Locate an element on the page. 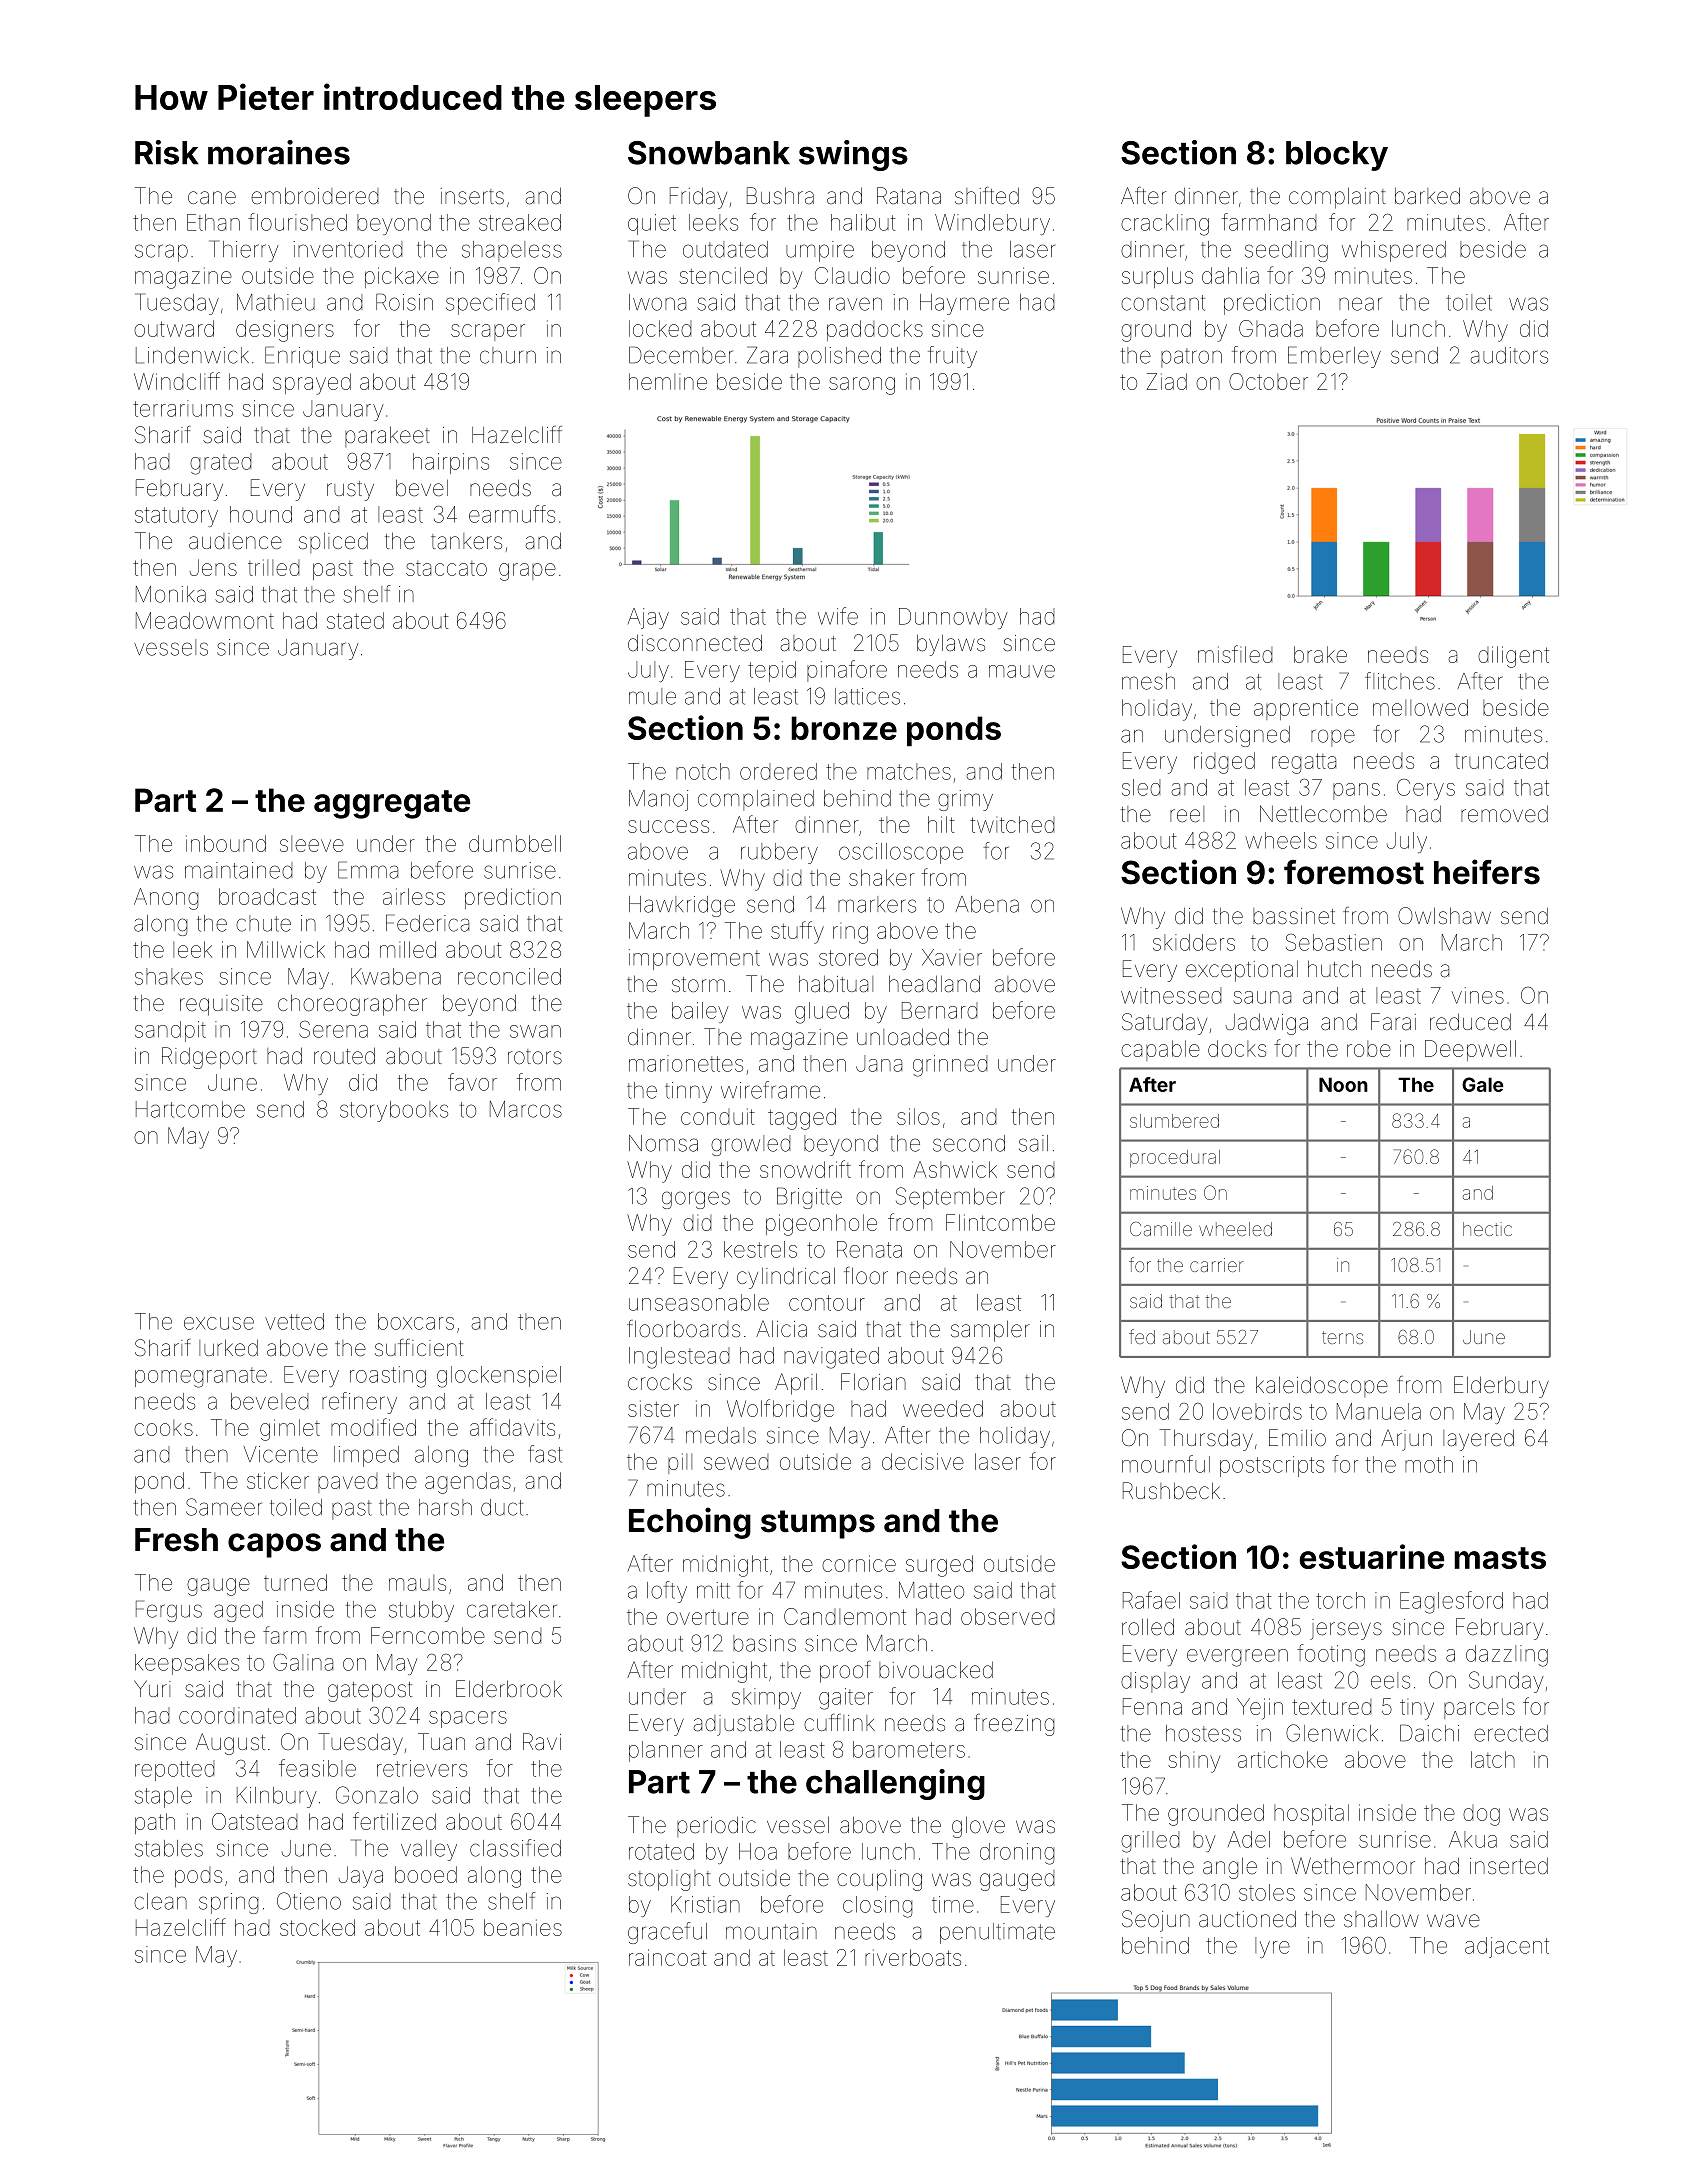  bassinet is located at coordinates (1294, 916).
